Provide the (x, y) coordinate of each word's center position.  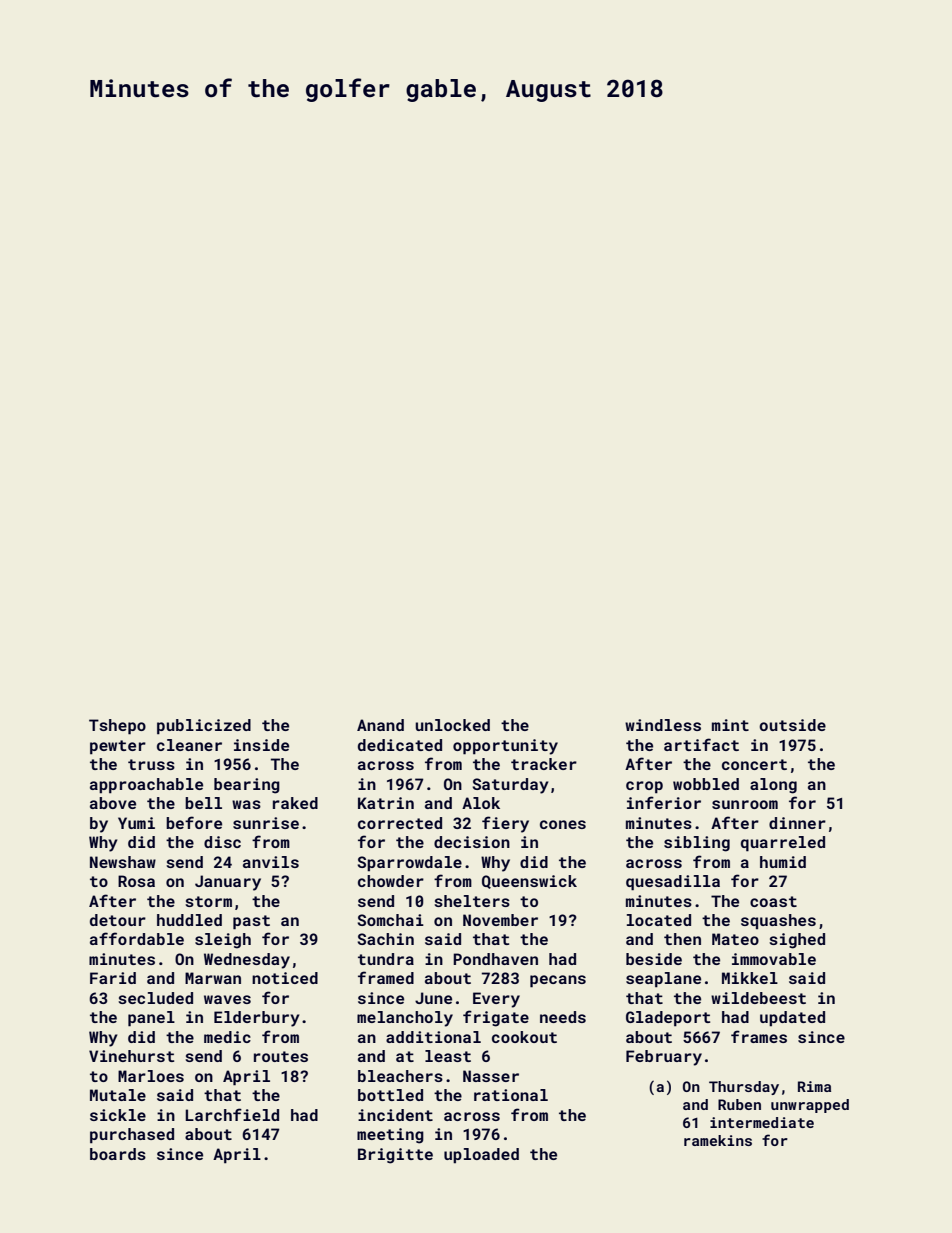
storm (208, 901)
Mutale (118, 1095)
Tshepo (117, 727)
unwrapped (810, 1106)
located (659, 920)
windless (663, 725)
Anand (380, 725)
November (500, 920)
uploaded (481, 1156)
